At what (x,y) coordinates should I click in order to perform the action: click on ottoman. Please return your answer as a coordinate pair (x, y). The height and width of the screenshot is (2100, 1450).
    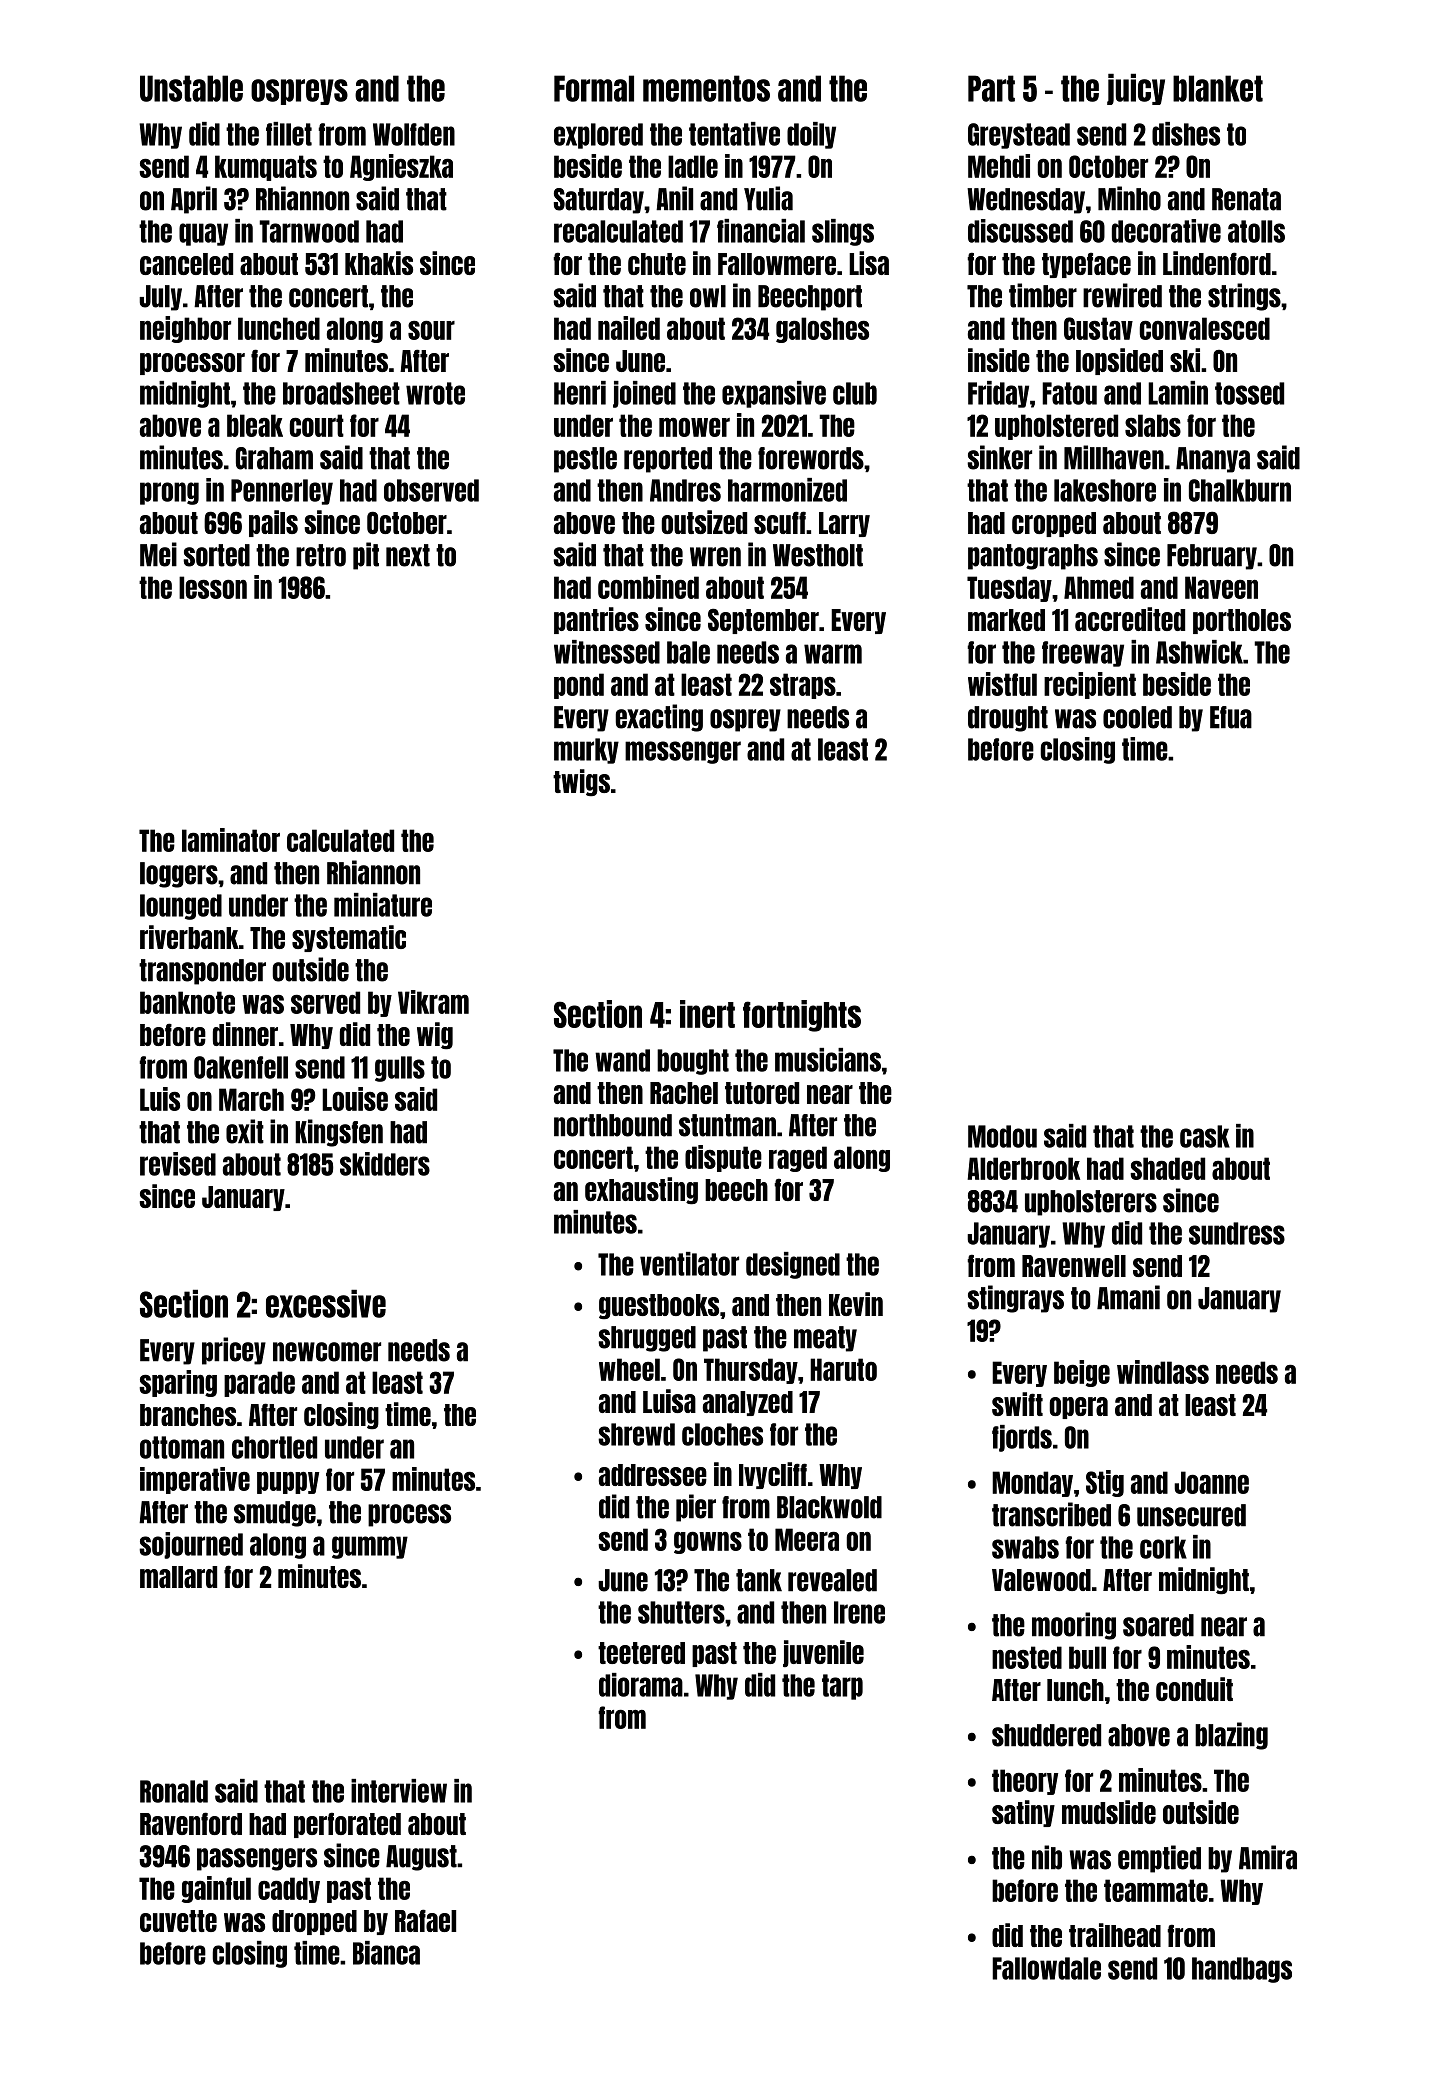
    Looking at the image, I should click on (182, 1447).
